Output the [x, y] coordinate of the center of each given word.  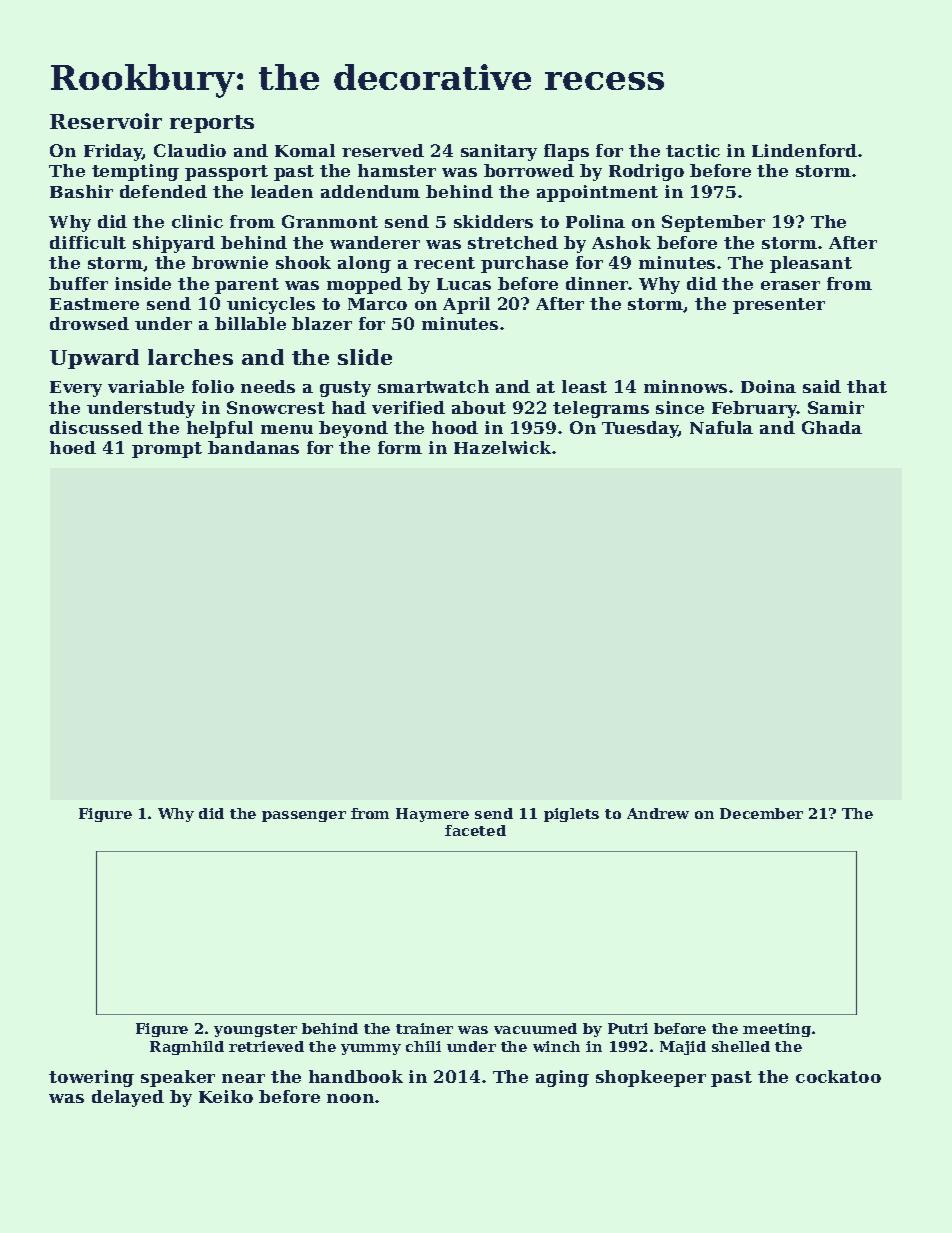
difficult [88, 242]
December [761, 813]
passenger [304, 816]
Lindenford [804, 150]
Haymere [432, 815]
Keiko [226, 1096]
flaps [566, 152]
